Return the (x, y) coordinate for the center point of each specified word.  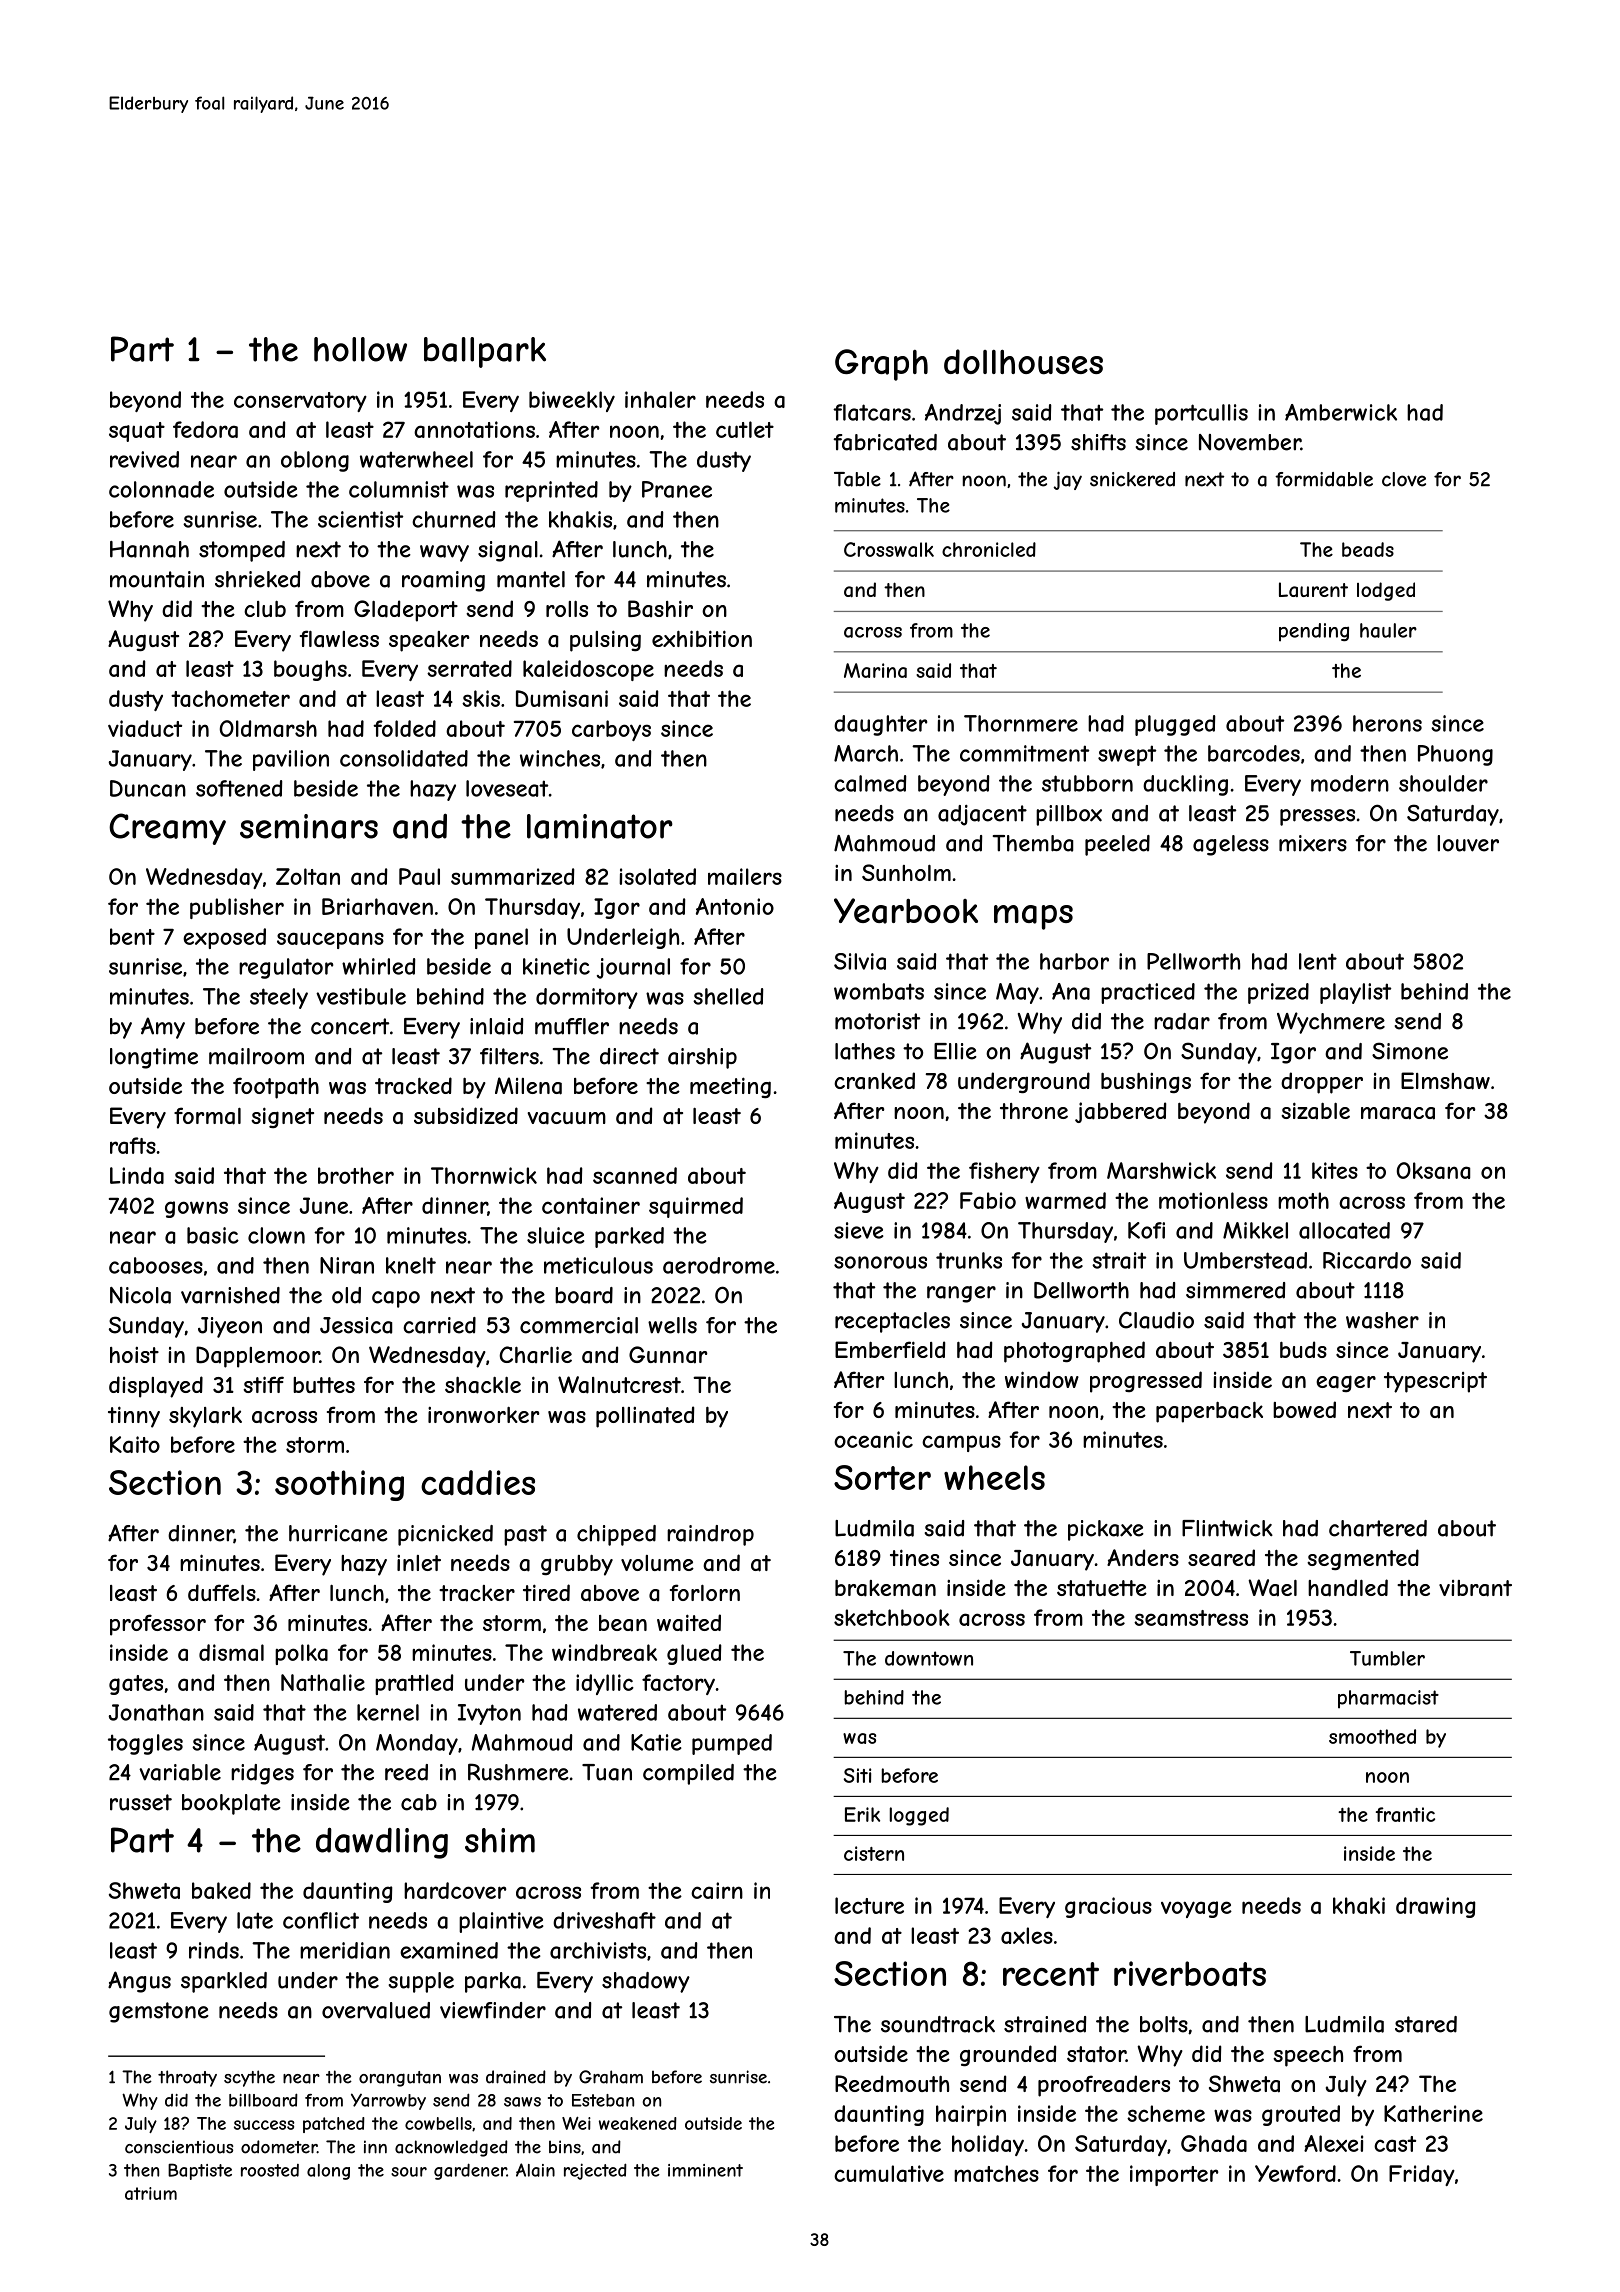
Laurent (1313, 589)
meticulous (598, 1265)
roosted (270, 2170)
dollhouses (1023, 362)
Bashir (660, 608)
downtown (929, 1658)
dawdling (382, 1843)
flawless (339, 639)
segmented (1363, 1559)
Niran (347, 1265)
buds (1303, 1349)
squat (137, 432)
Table (857, 479)
